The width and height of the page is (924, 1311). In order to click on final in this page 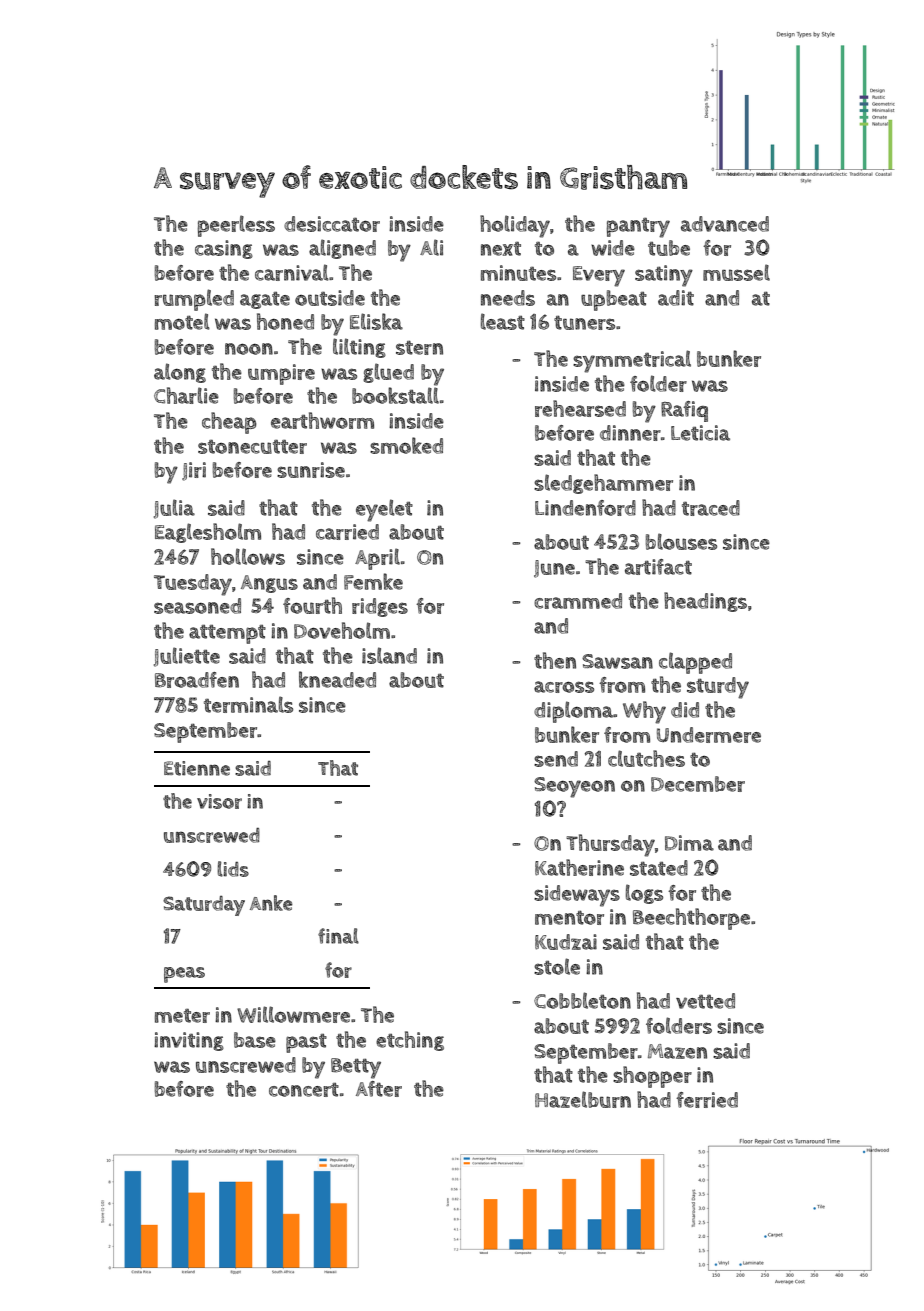, I will do `click(338, 936)`.
